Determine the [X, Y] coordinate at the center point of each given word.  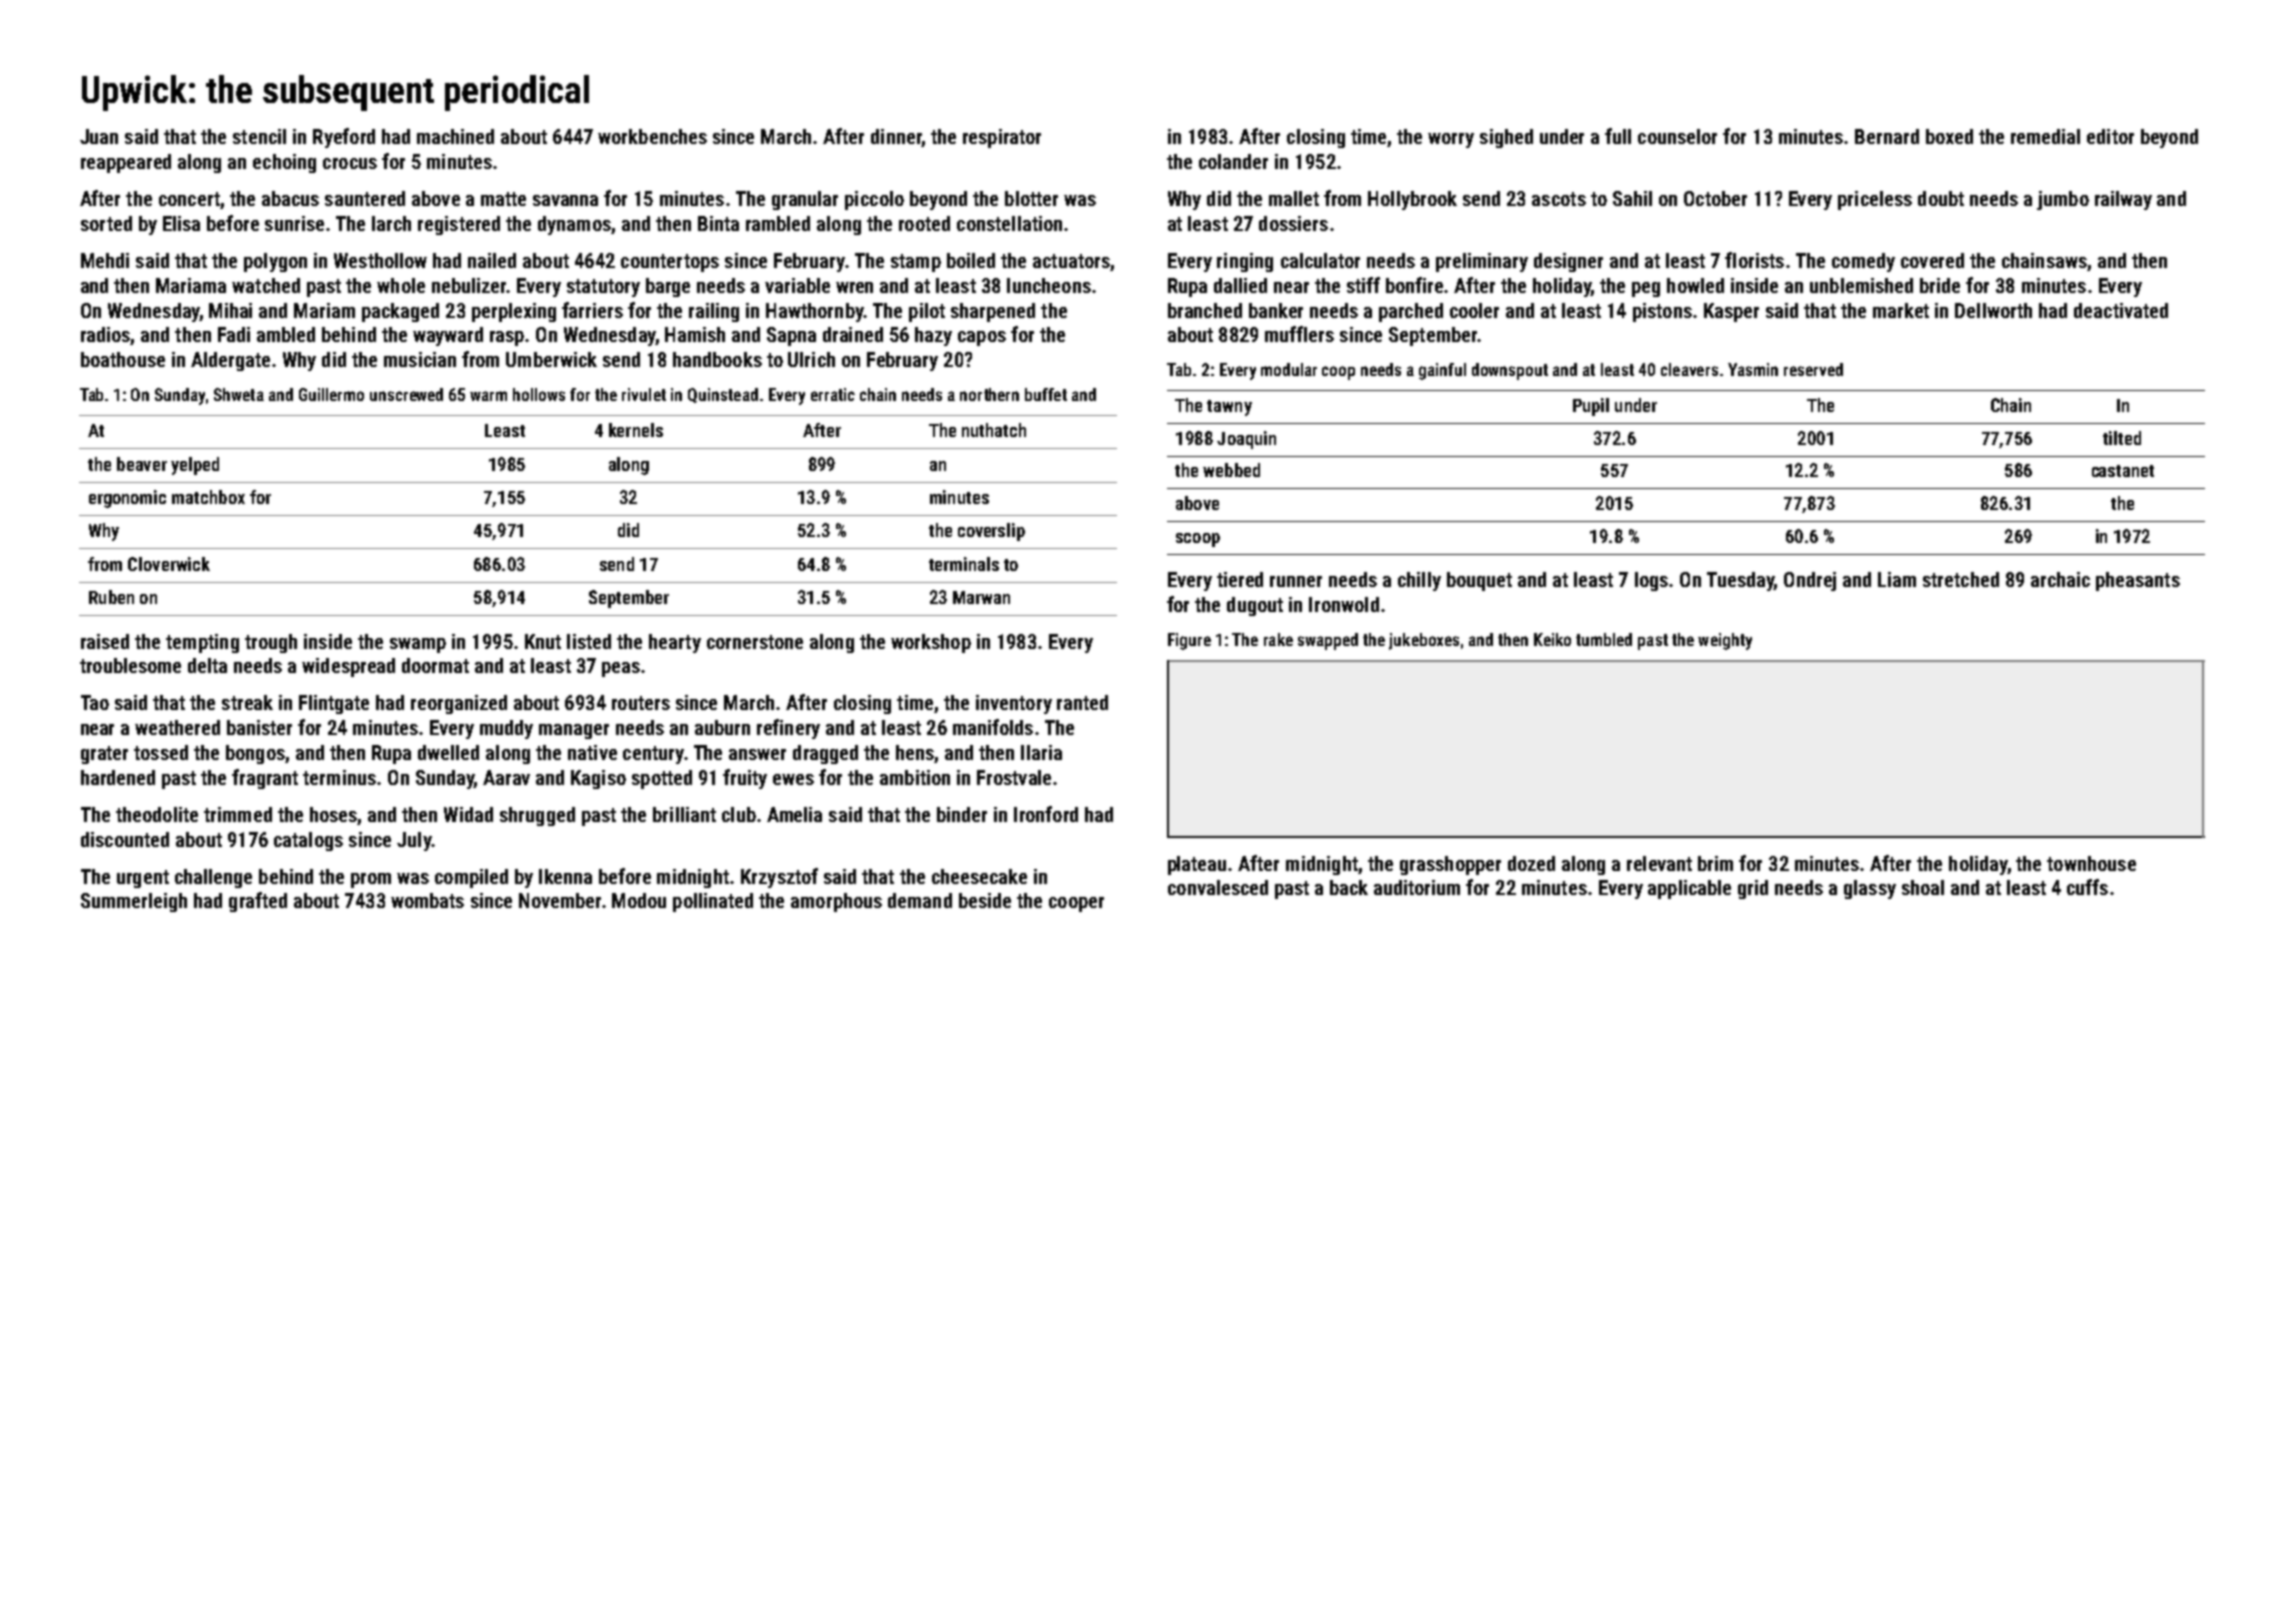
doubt [1941, 198]
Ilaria [1041, 752]
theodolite [157, 814]
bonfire [1414, 285]
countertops [670, 263]
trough [271, 643]
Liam [1897, 579]
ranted [1082, 702]
